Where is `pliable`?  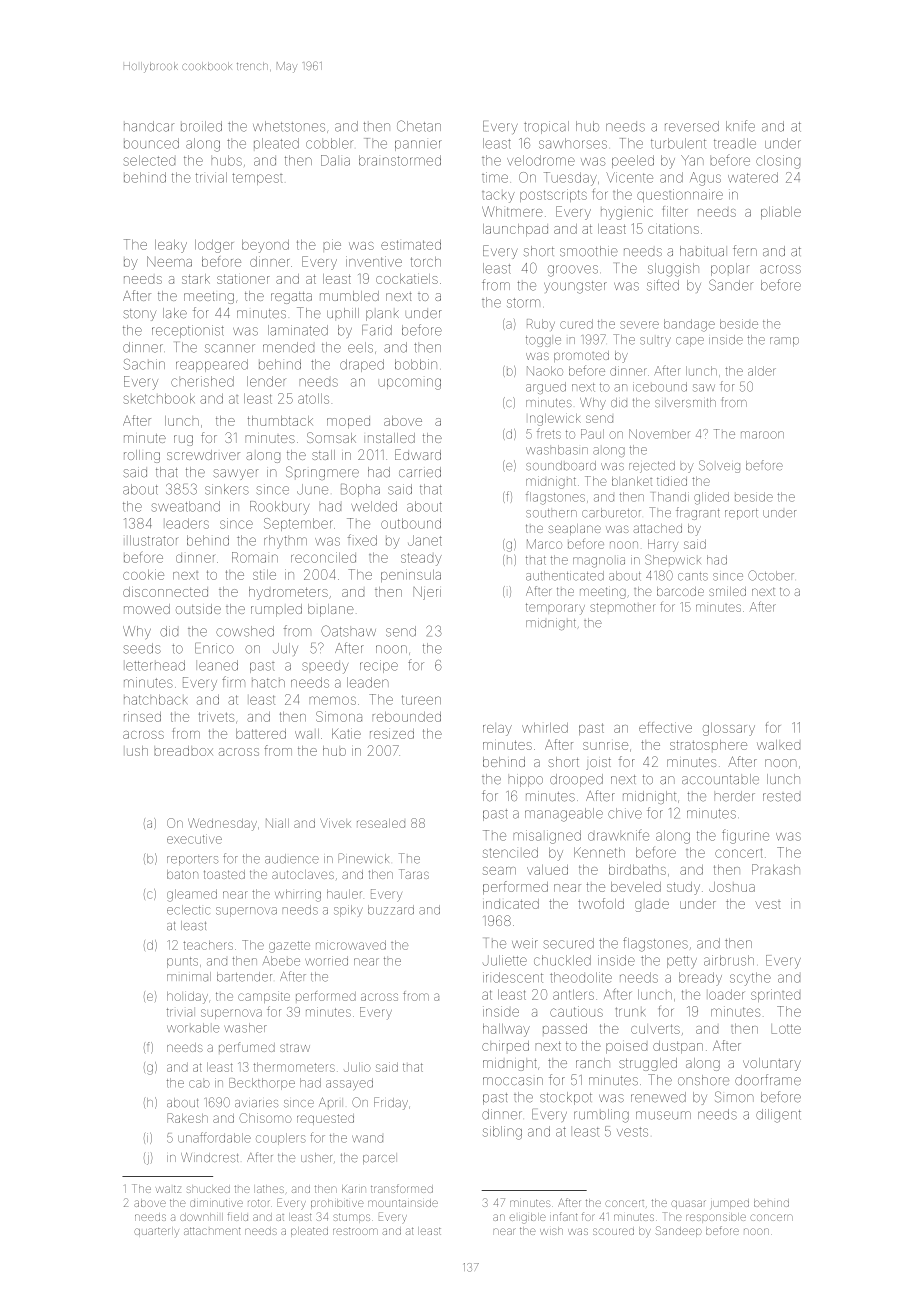 pliable is located at coordinates (781, 212).
